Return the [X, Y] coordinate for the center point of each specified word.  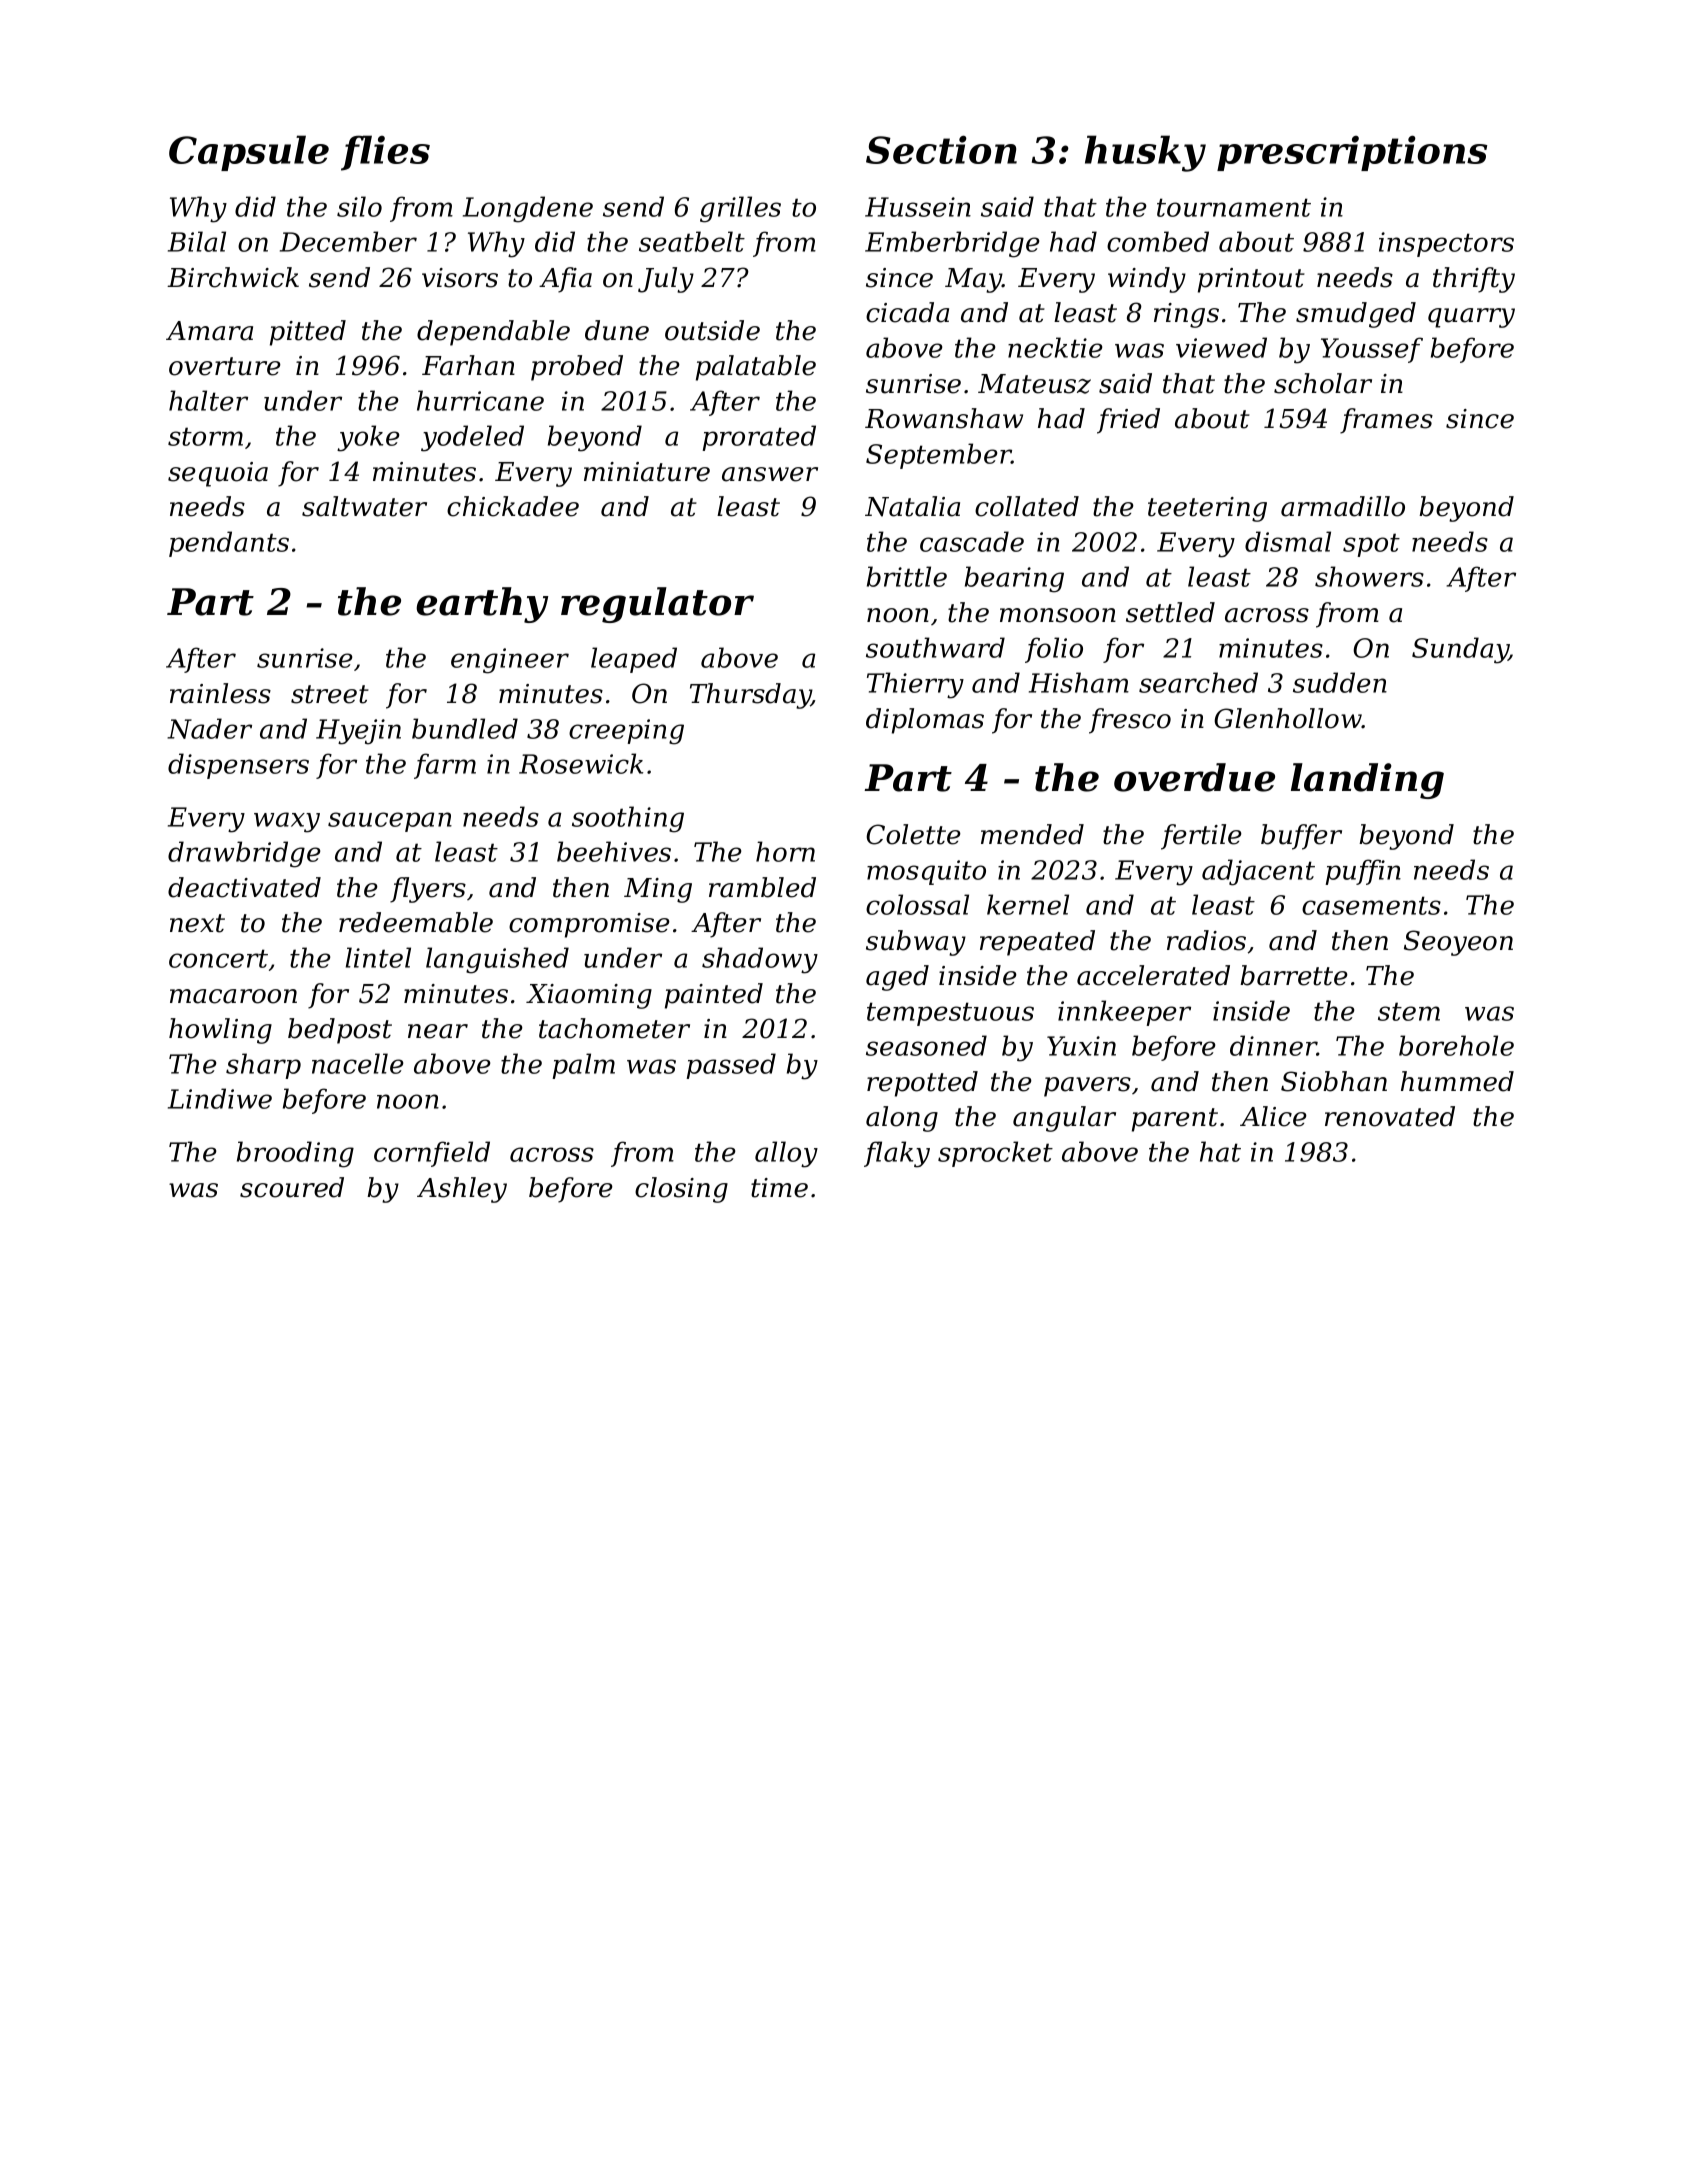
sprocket [995, 1154]
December [348, 241]
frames [1386, 421]
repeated [1037, 943]
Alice [1273, 1116]
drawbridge [244, 854]
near [438, 1031]
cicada [907, 312]
